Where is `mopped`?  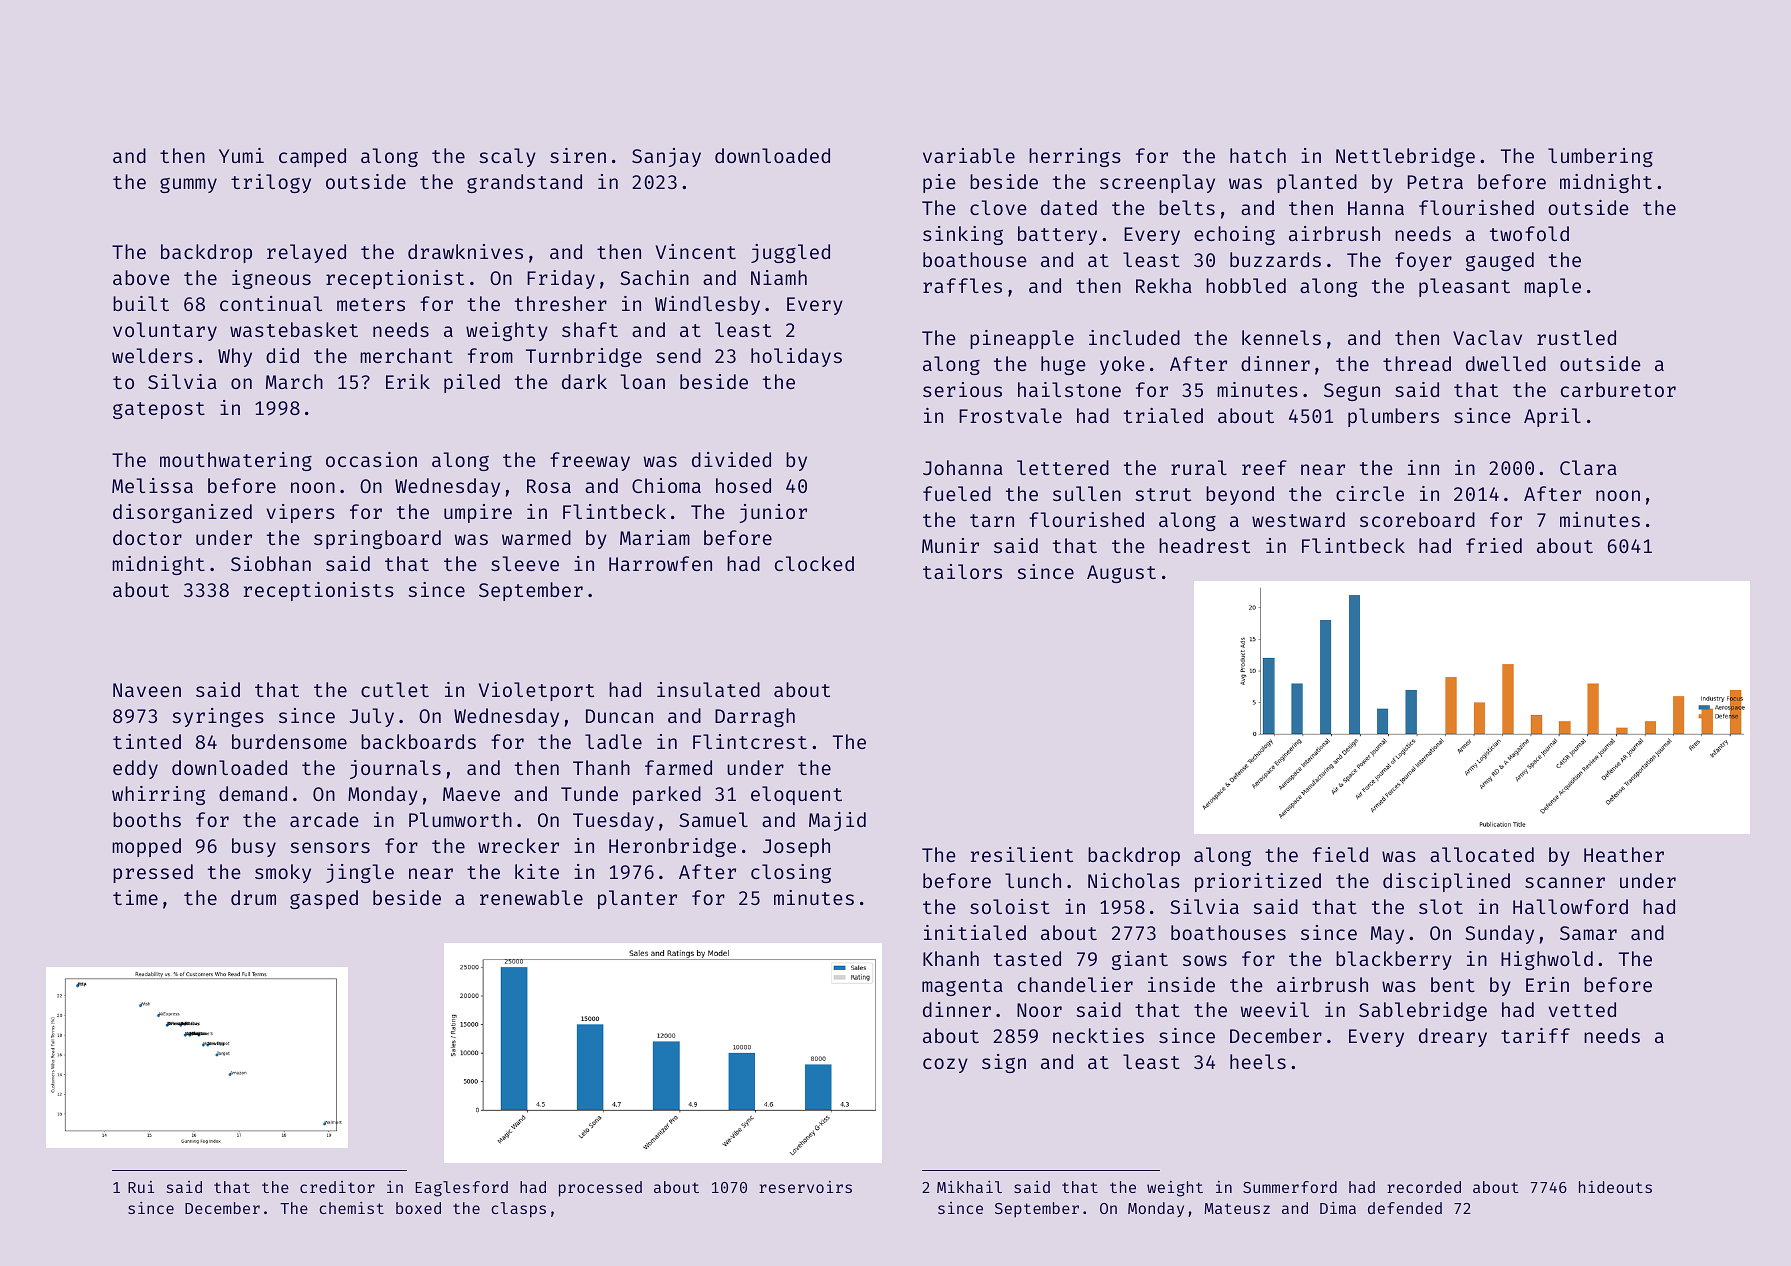
mopped is located at coordinates (146, 847).
